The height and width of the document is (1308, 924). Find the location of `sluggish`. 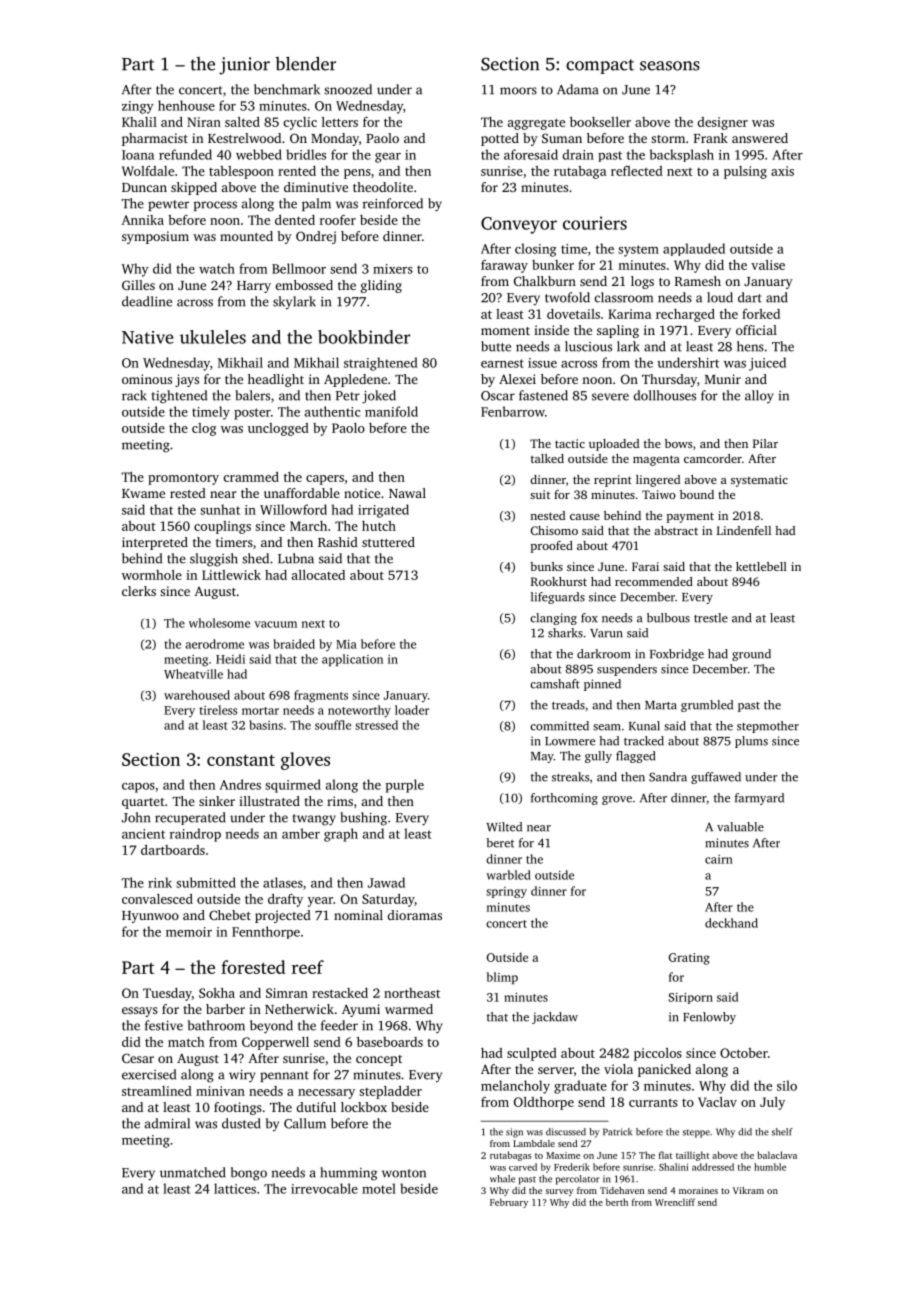

sluggish is located at coordinates (214, 560).
